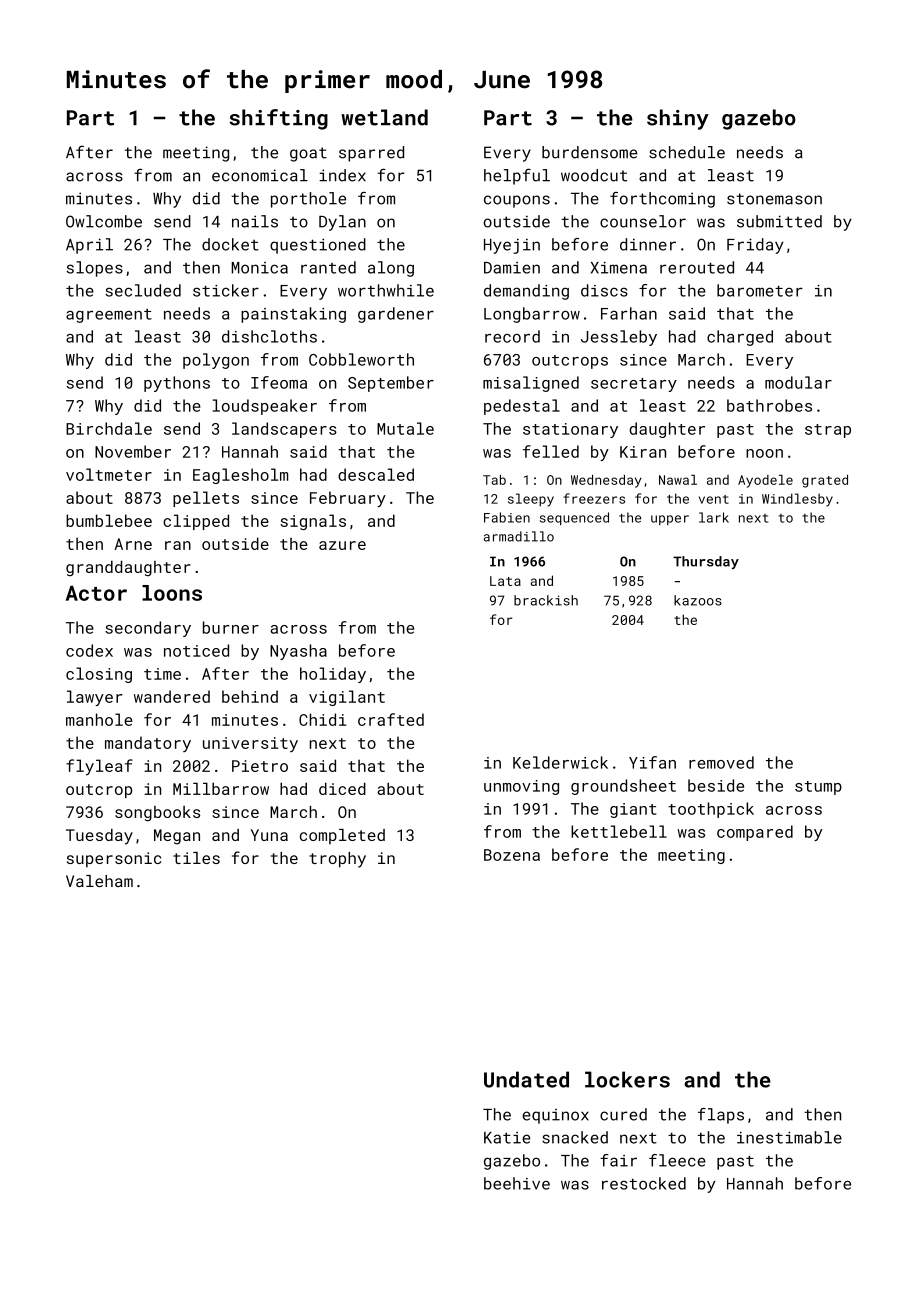  Describe the element at coordinates (507, 1138) in the screenshot. I see `Katie` at that location.
